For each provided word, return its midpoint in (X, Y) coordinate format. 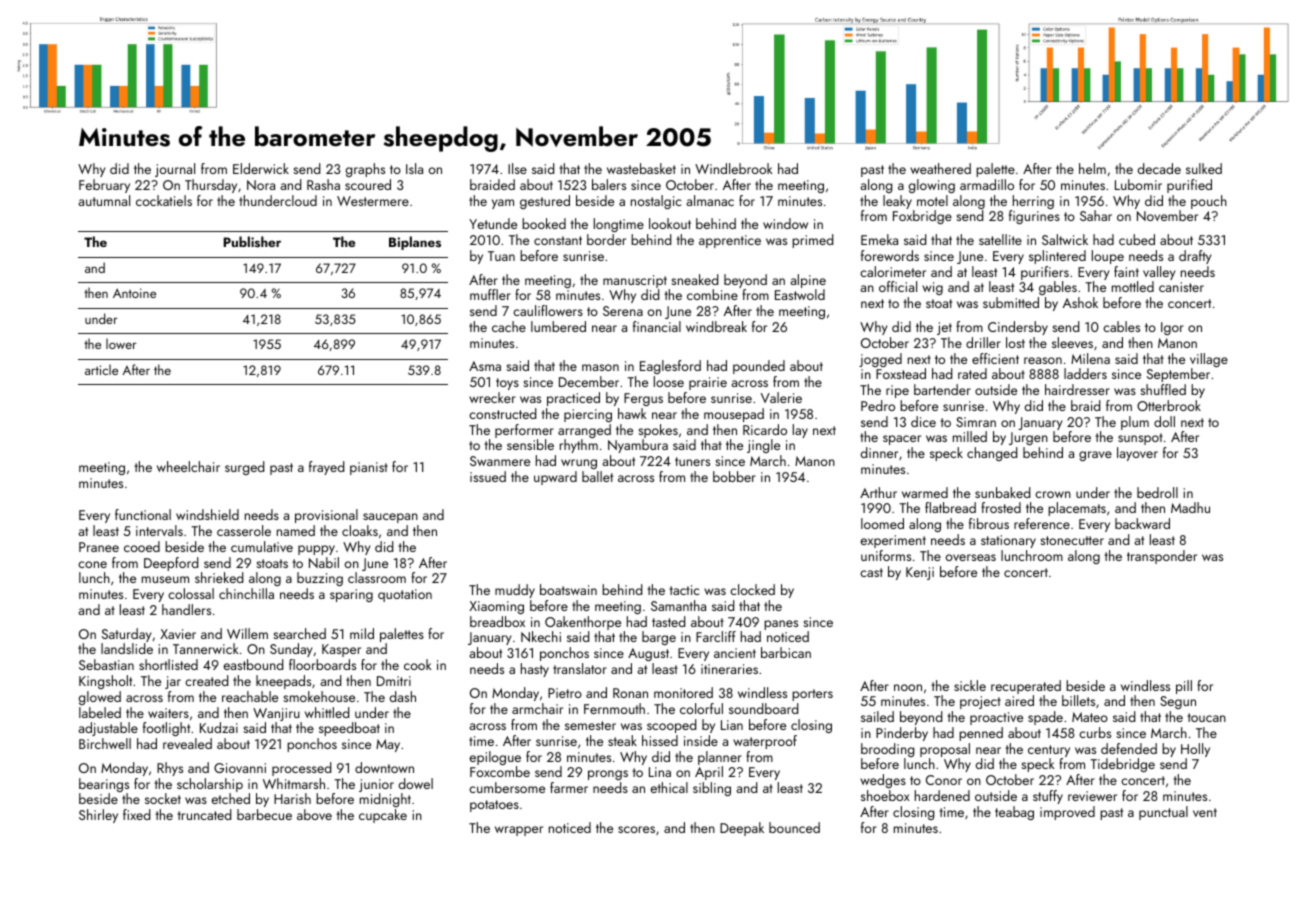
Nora (261, 185)
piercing (588, 415)
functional (143, 514)
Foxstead (901, 373)
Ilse (517, 168)
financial (657, 326)
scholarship (210, 785)
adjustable (108, 729)
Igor (1172, 328)
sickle (970, 685)
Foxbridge (922, 217)
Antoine (134, 293)
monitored (683, 692)
